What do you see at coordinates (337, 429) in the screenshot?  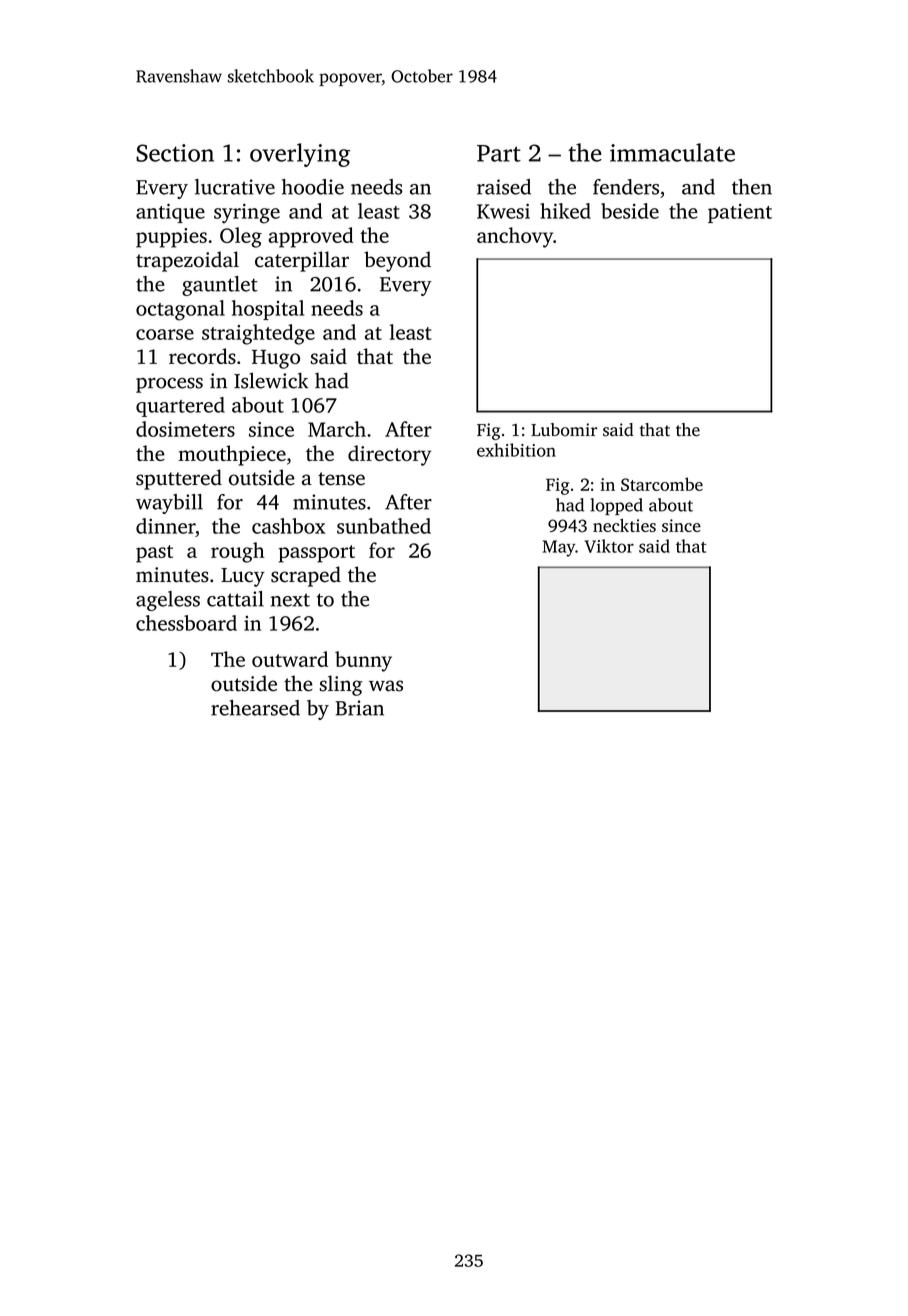 I see `March` at bounding box center [337, 429].
